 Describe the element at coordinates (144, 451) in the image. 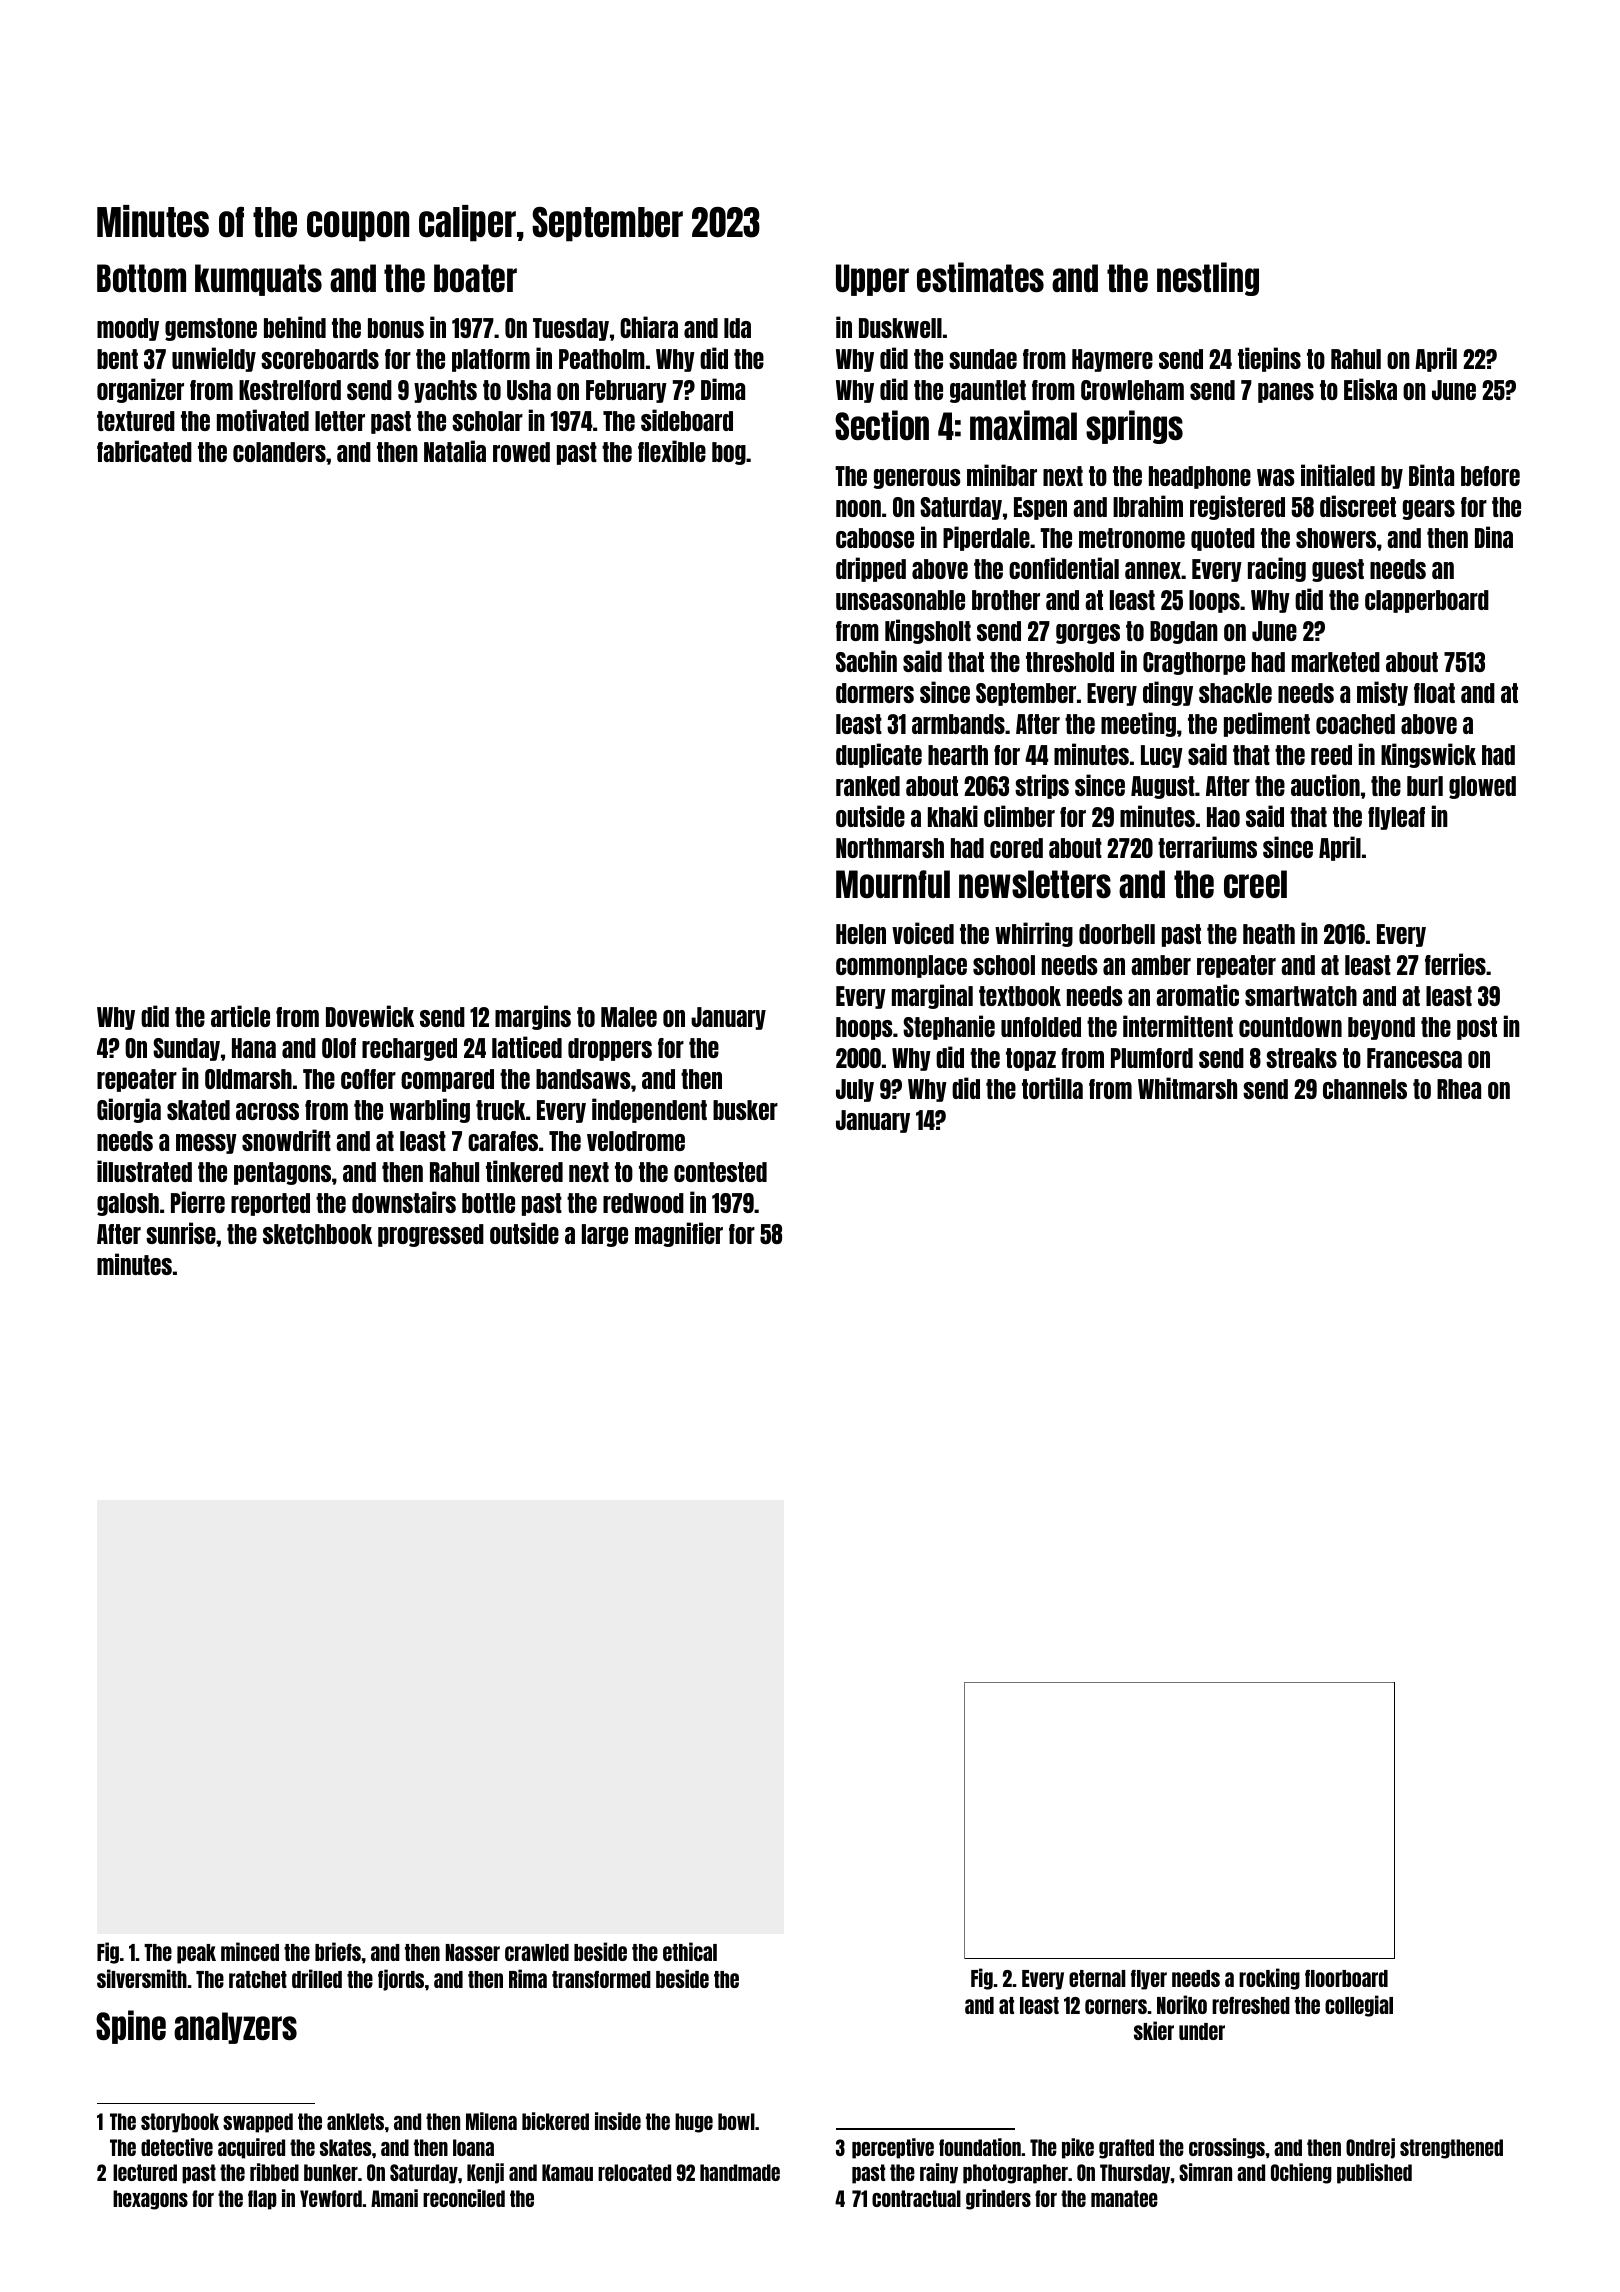

I see `fabricated` at that location.
